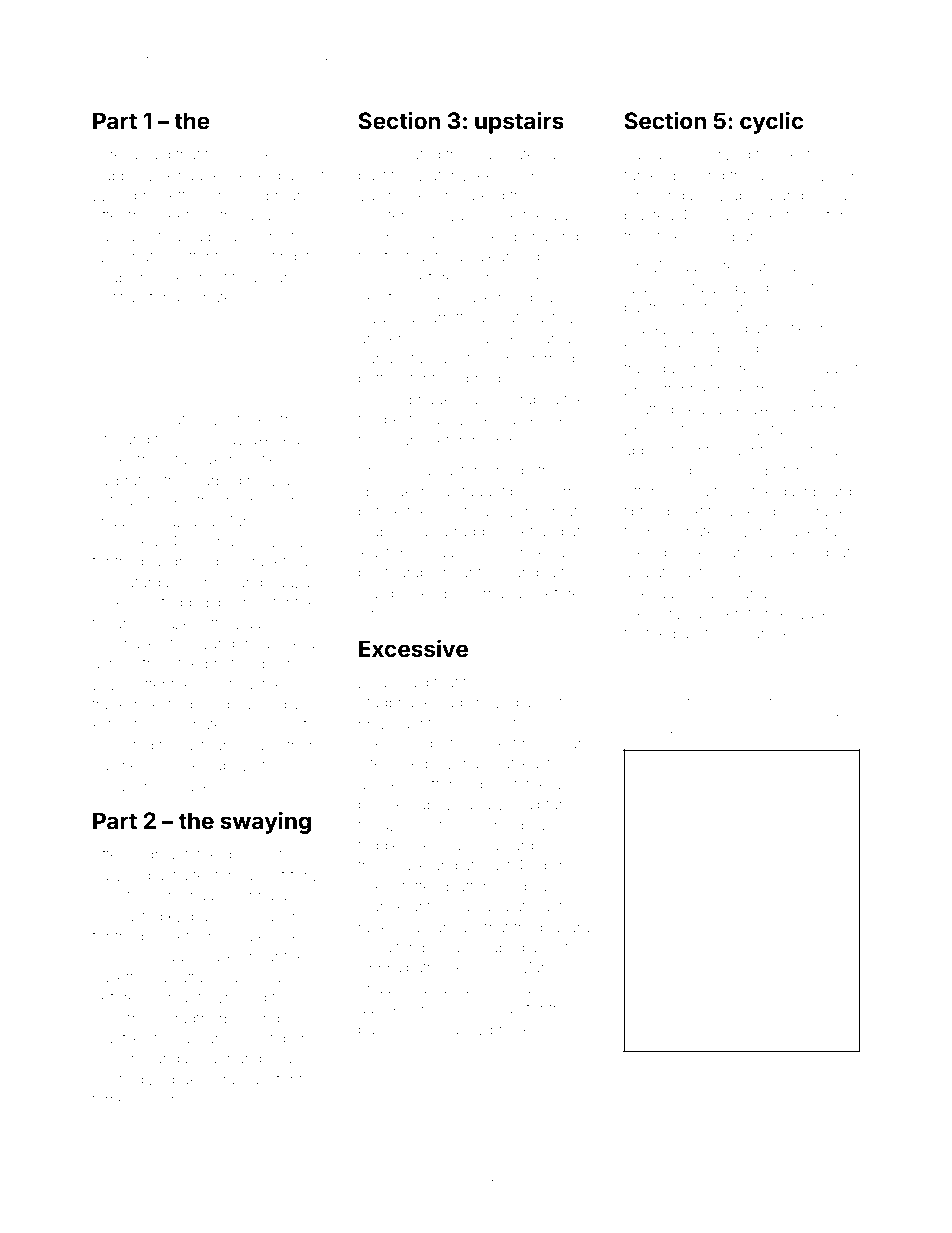 Image resolution: width=952 pixels, height=1233 pixels. I want to click on coiled, so click(410, 470).
